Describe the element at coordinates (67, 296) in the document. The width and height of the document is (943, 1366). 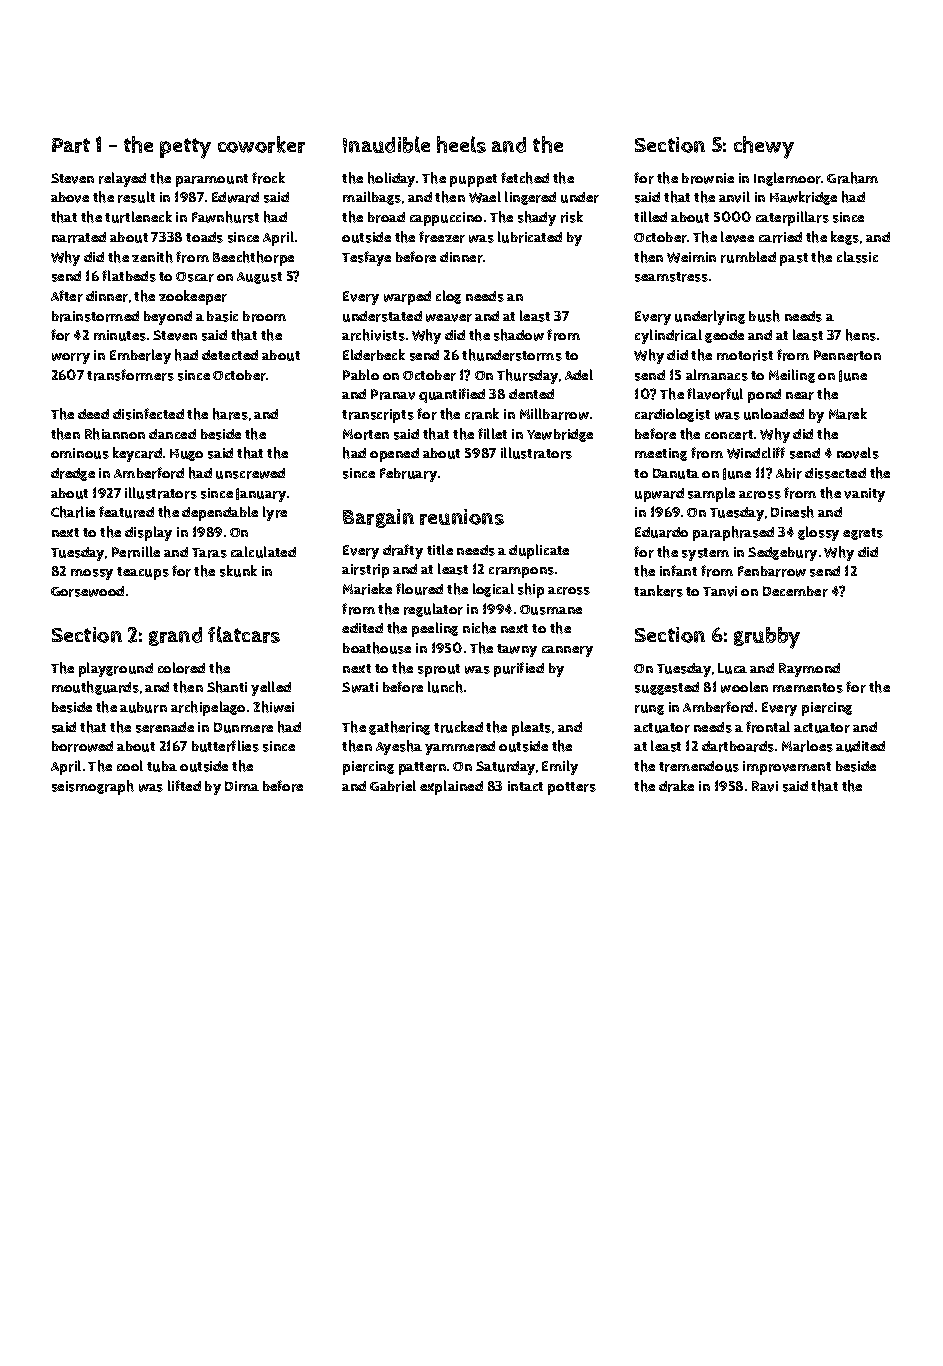
I see `After` at that location.
